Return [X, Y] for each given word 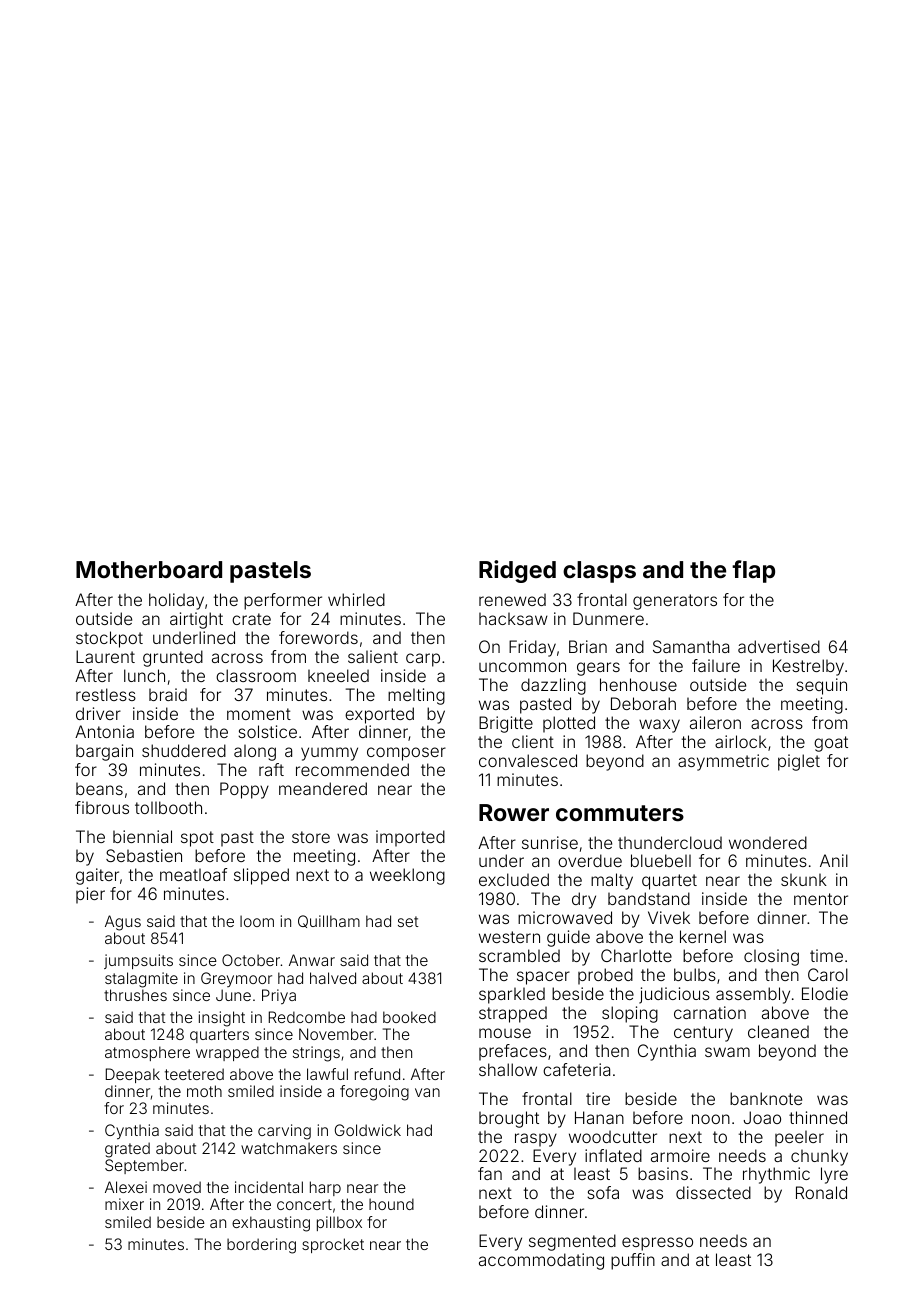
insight [222, 1019]
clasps [599, 572]
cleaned [778, 1031]
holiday [176, 601]
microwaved [565, 917]
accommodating [541, 1261]
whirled [356, 599]
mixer [124, 1204]
